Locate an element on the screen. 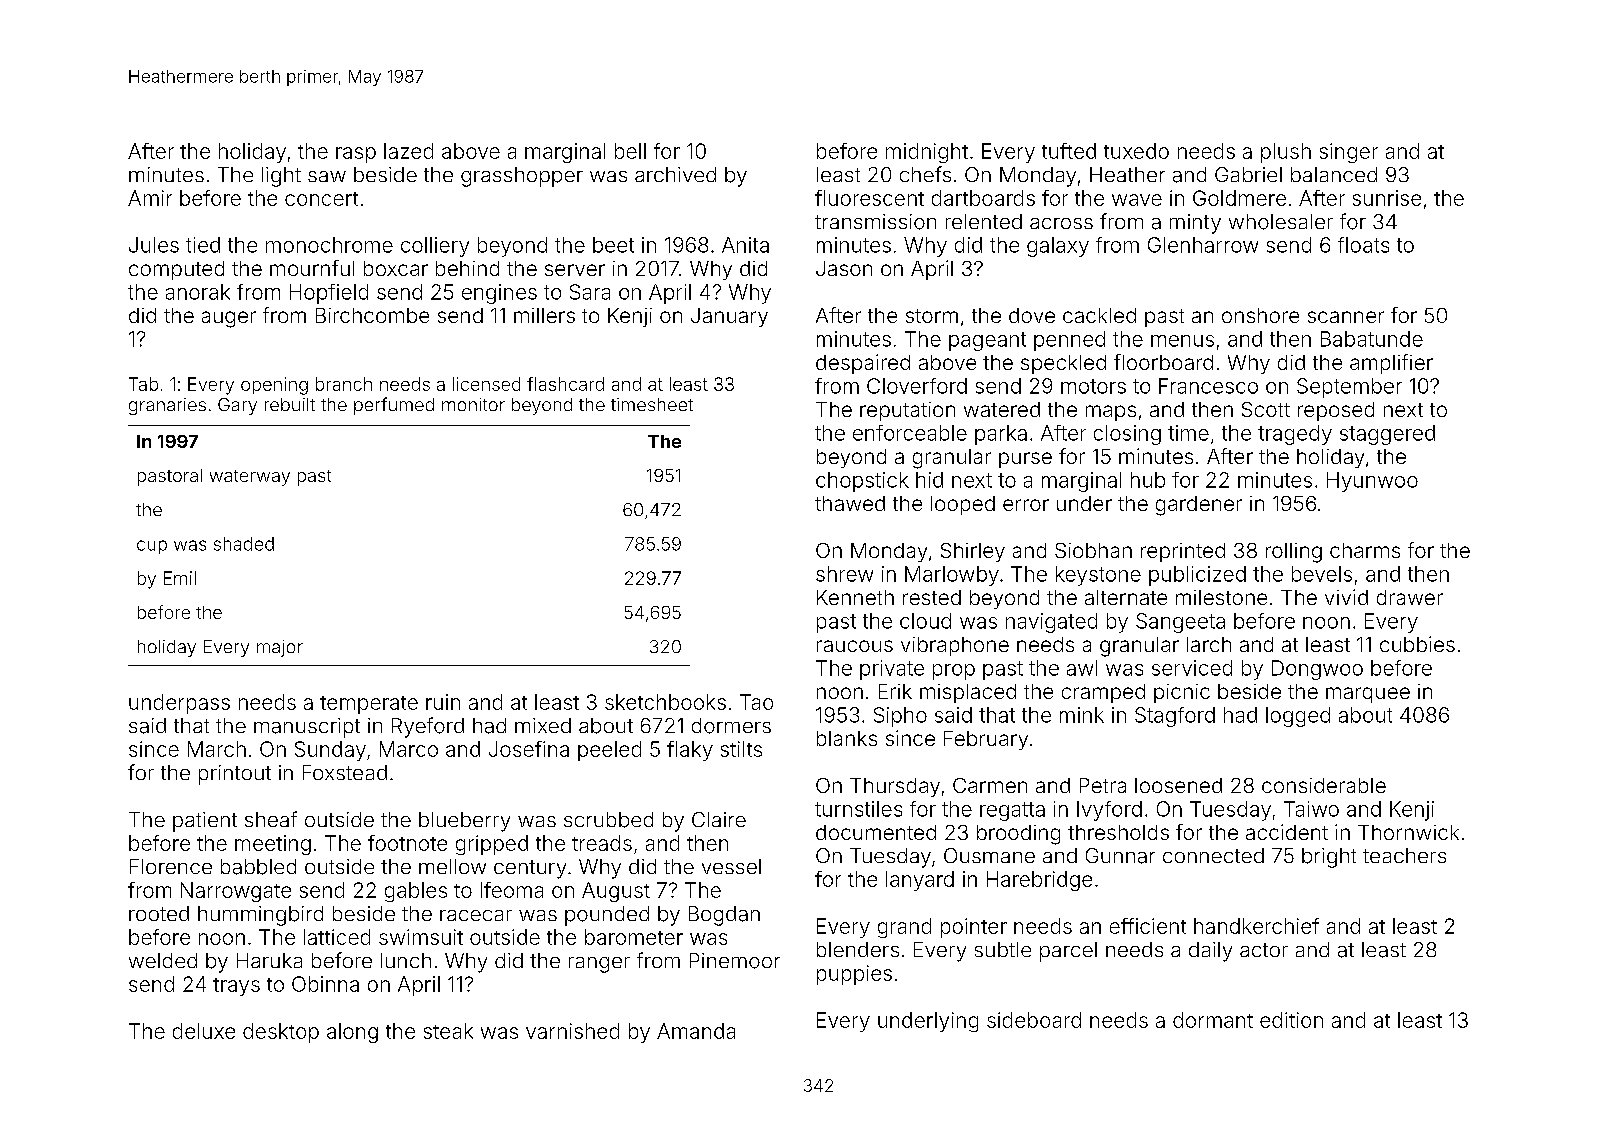  beet is located at coordinates (613, 245).
